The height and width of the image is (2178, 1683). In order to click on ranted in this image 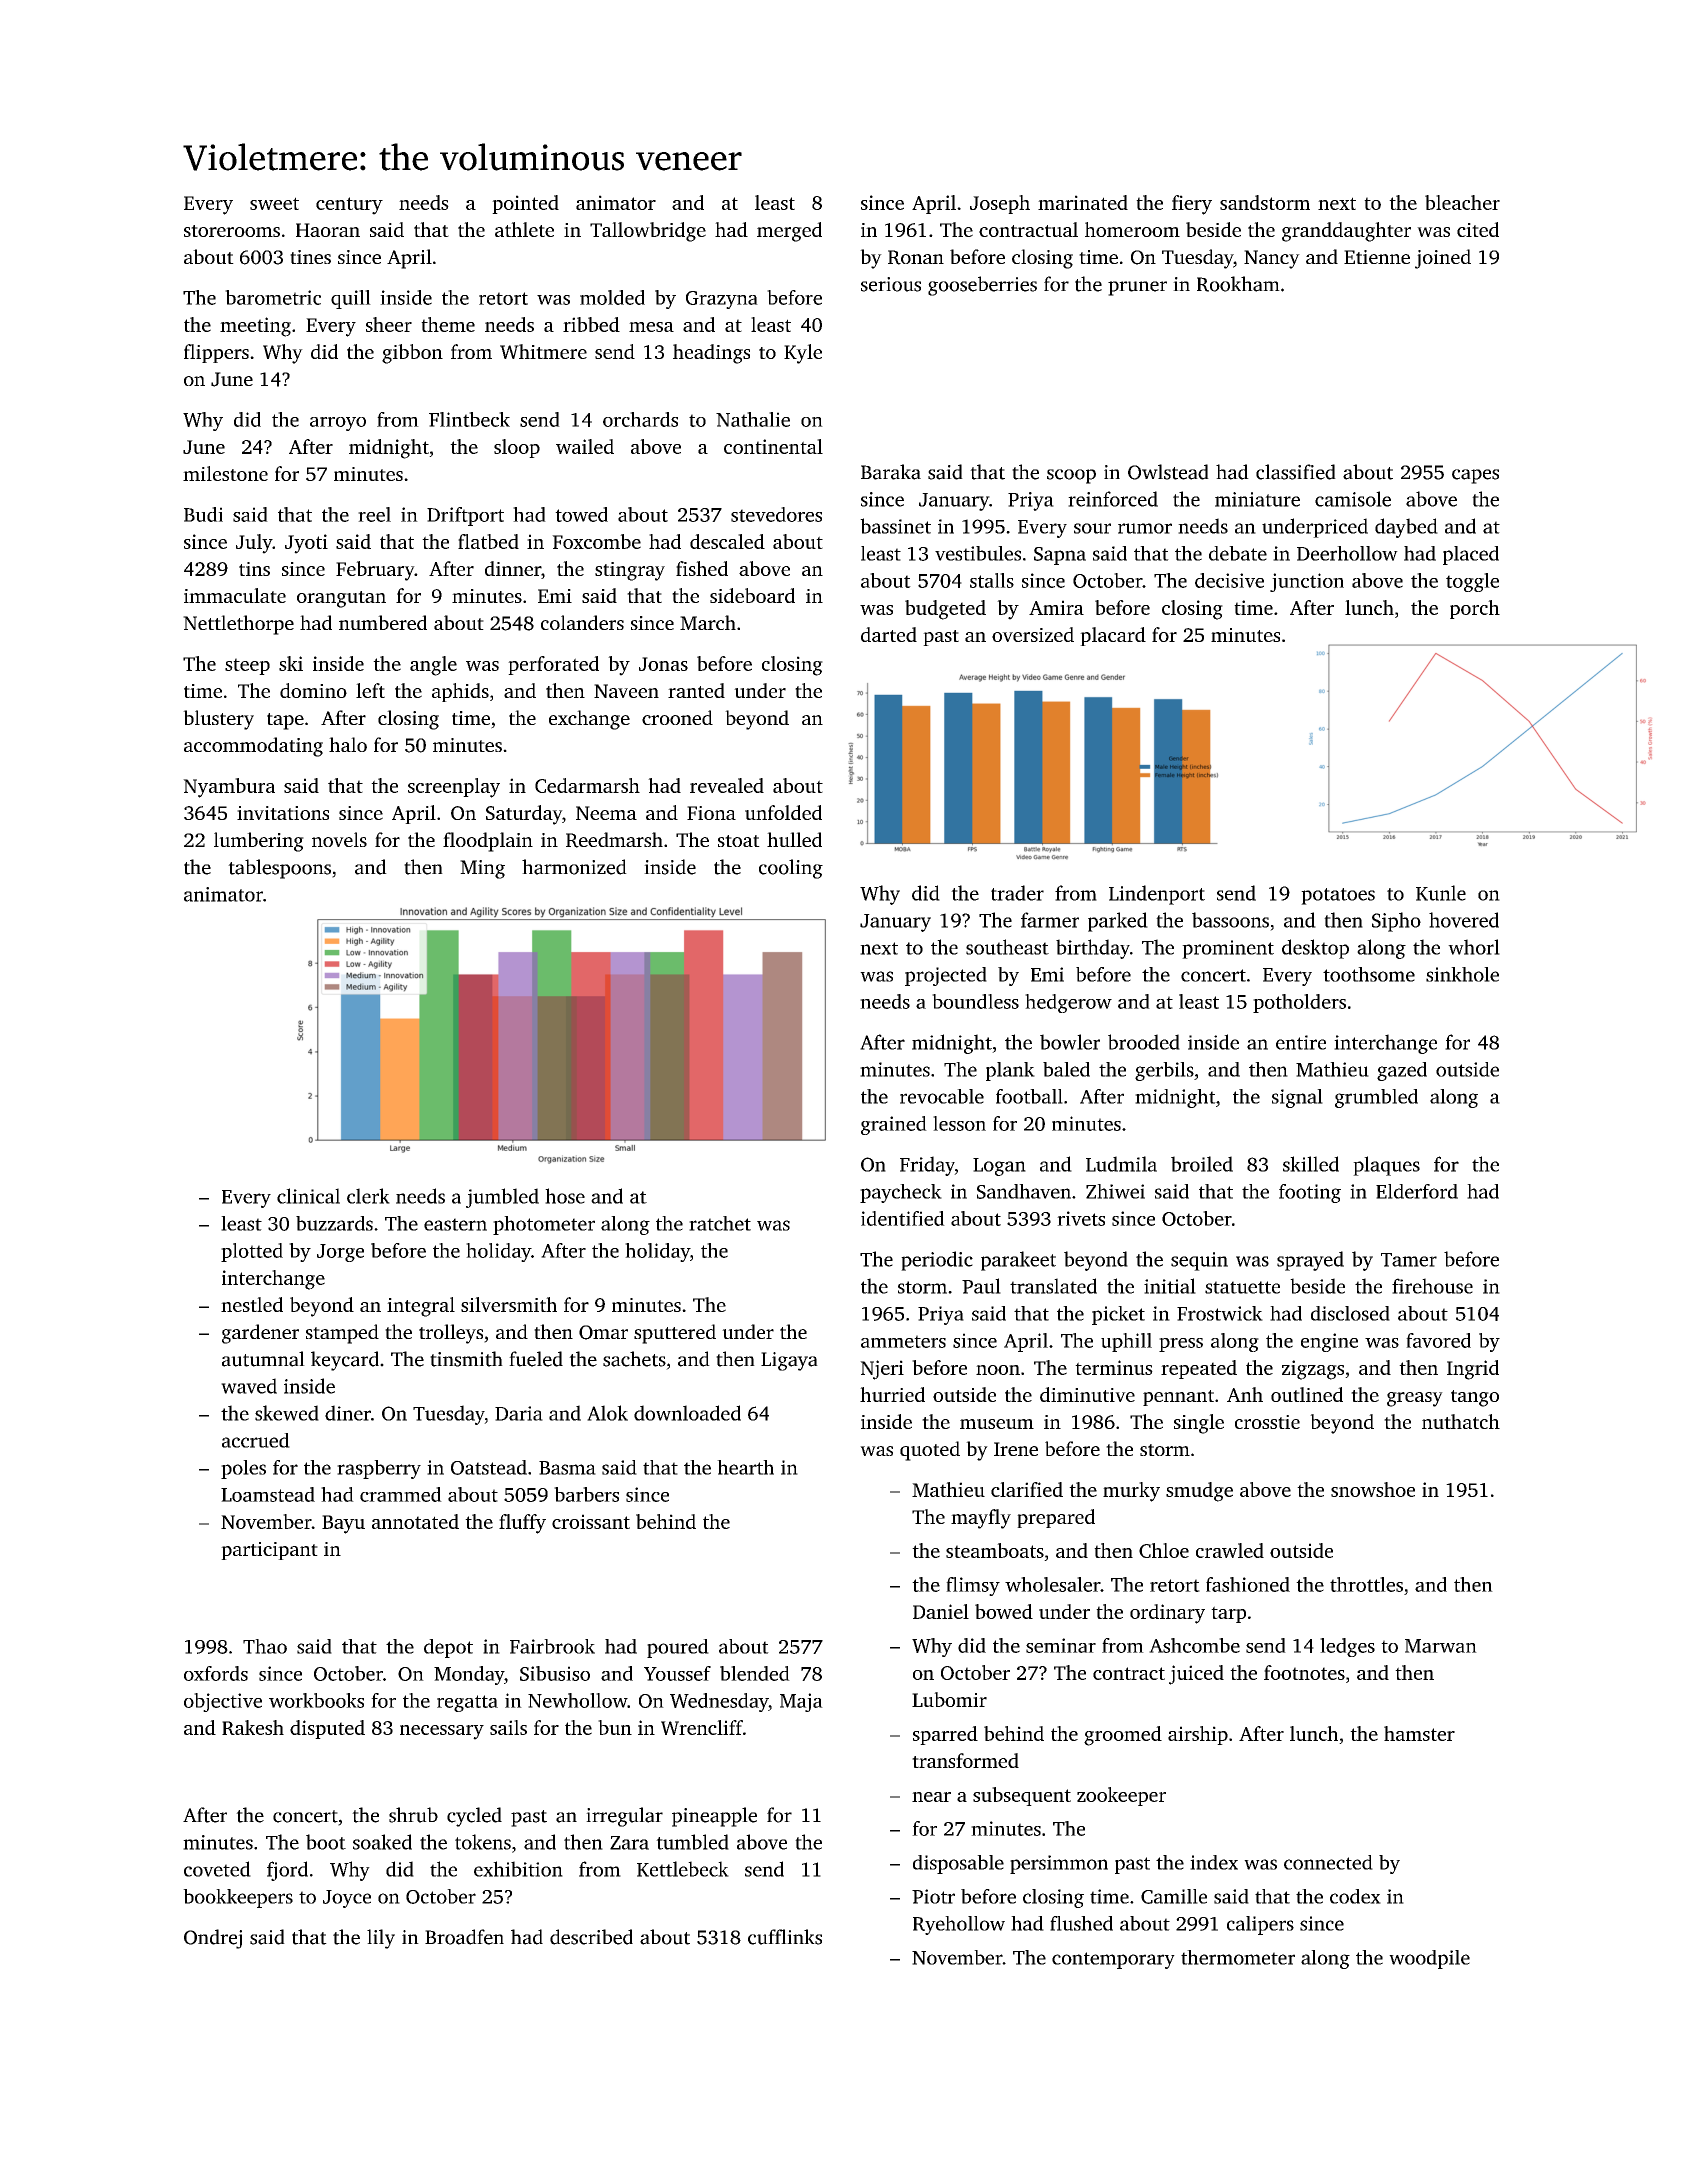, I will do `click(696, 690)`.
